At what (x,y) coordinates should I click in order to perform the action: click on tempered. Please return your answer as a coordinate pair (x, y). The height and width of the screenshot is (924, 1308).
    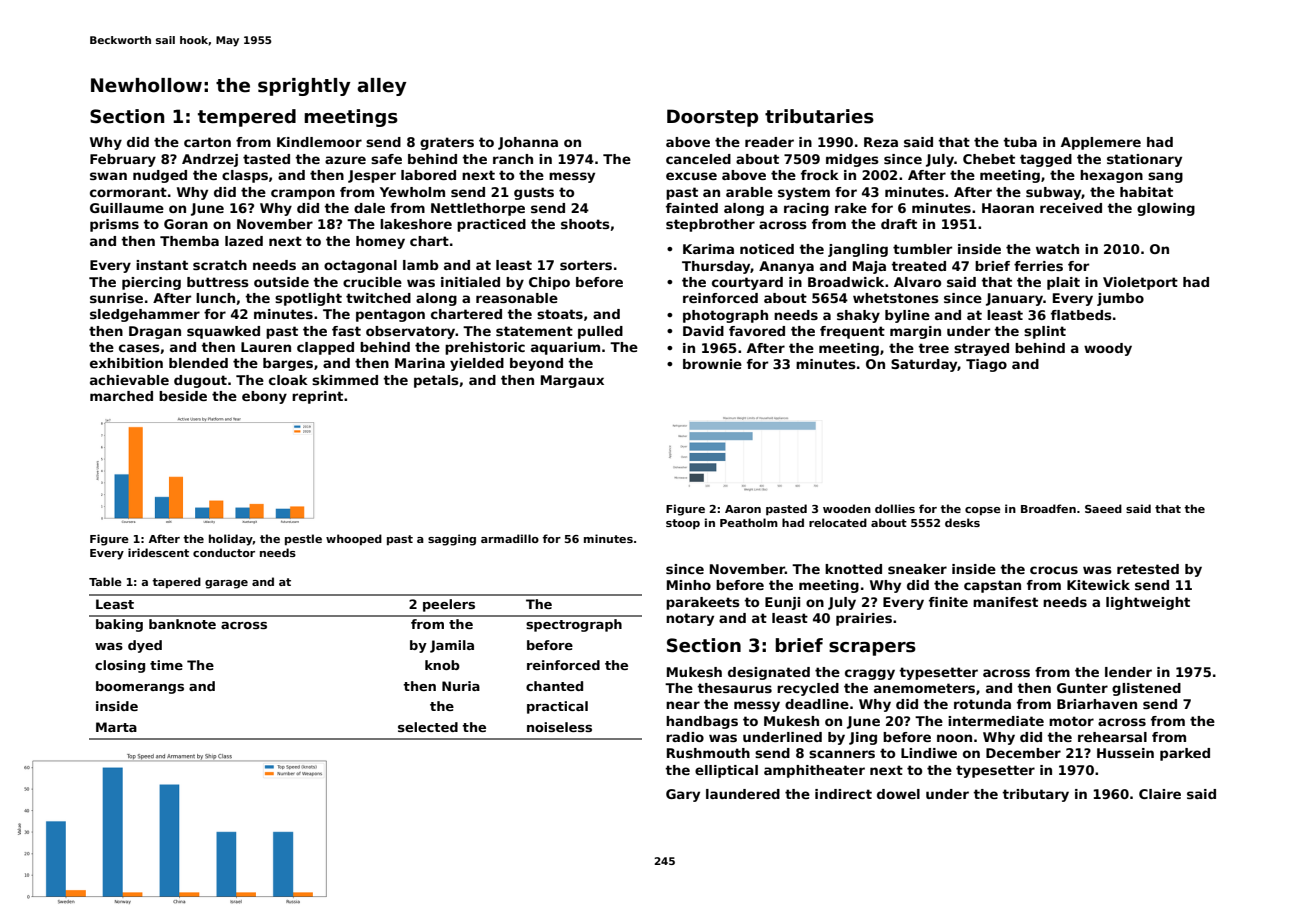
    Looking at the image, I should click on (247, 118).
